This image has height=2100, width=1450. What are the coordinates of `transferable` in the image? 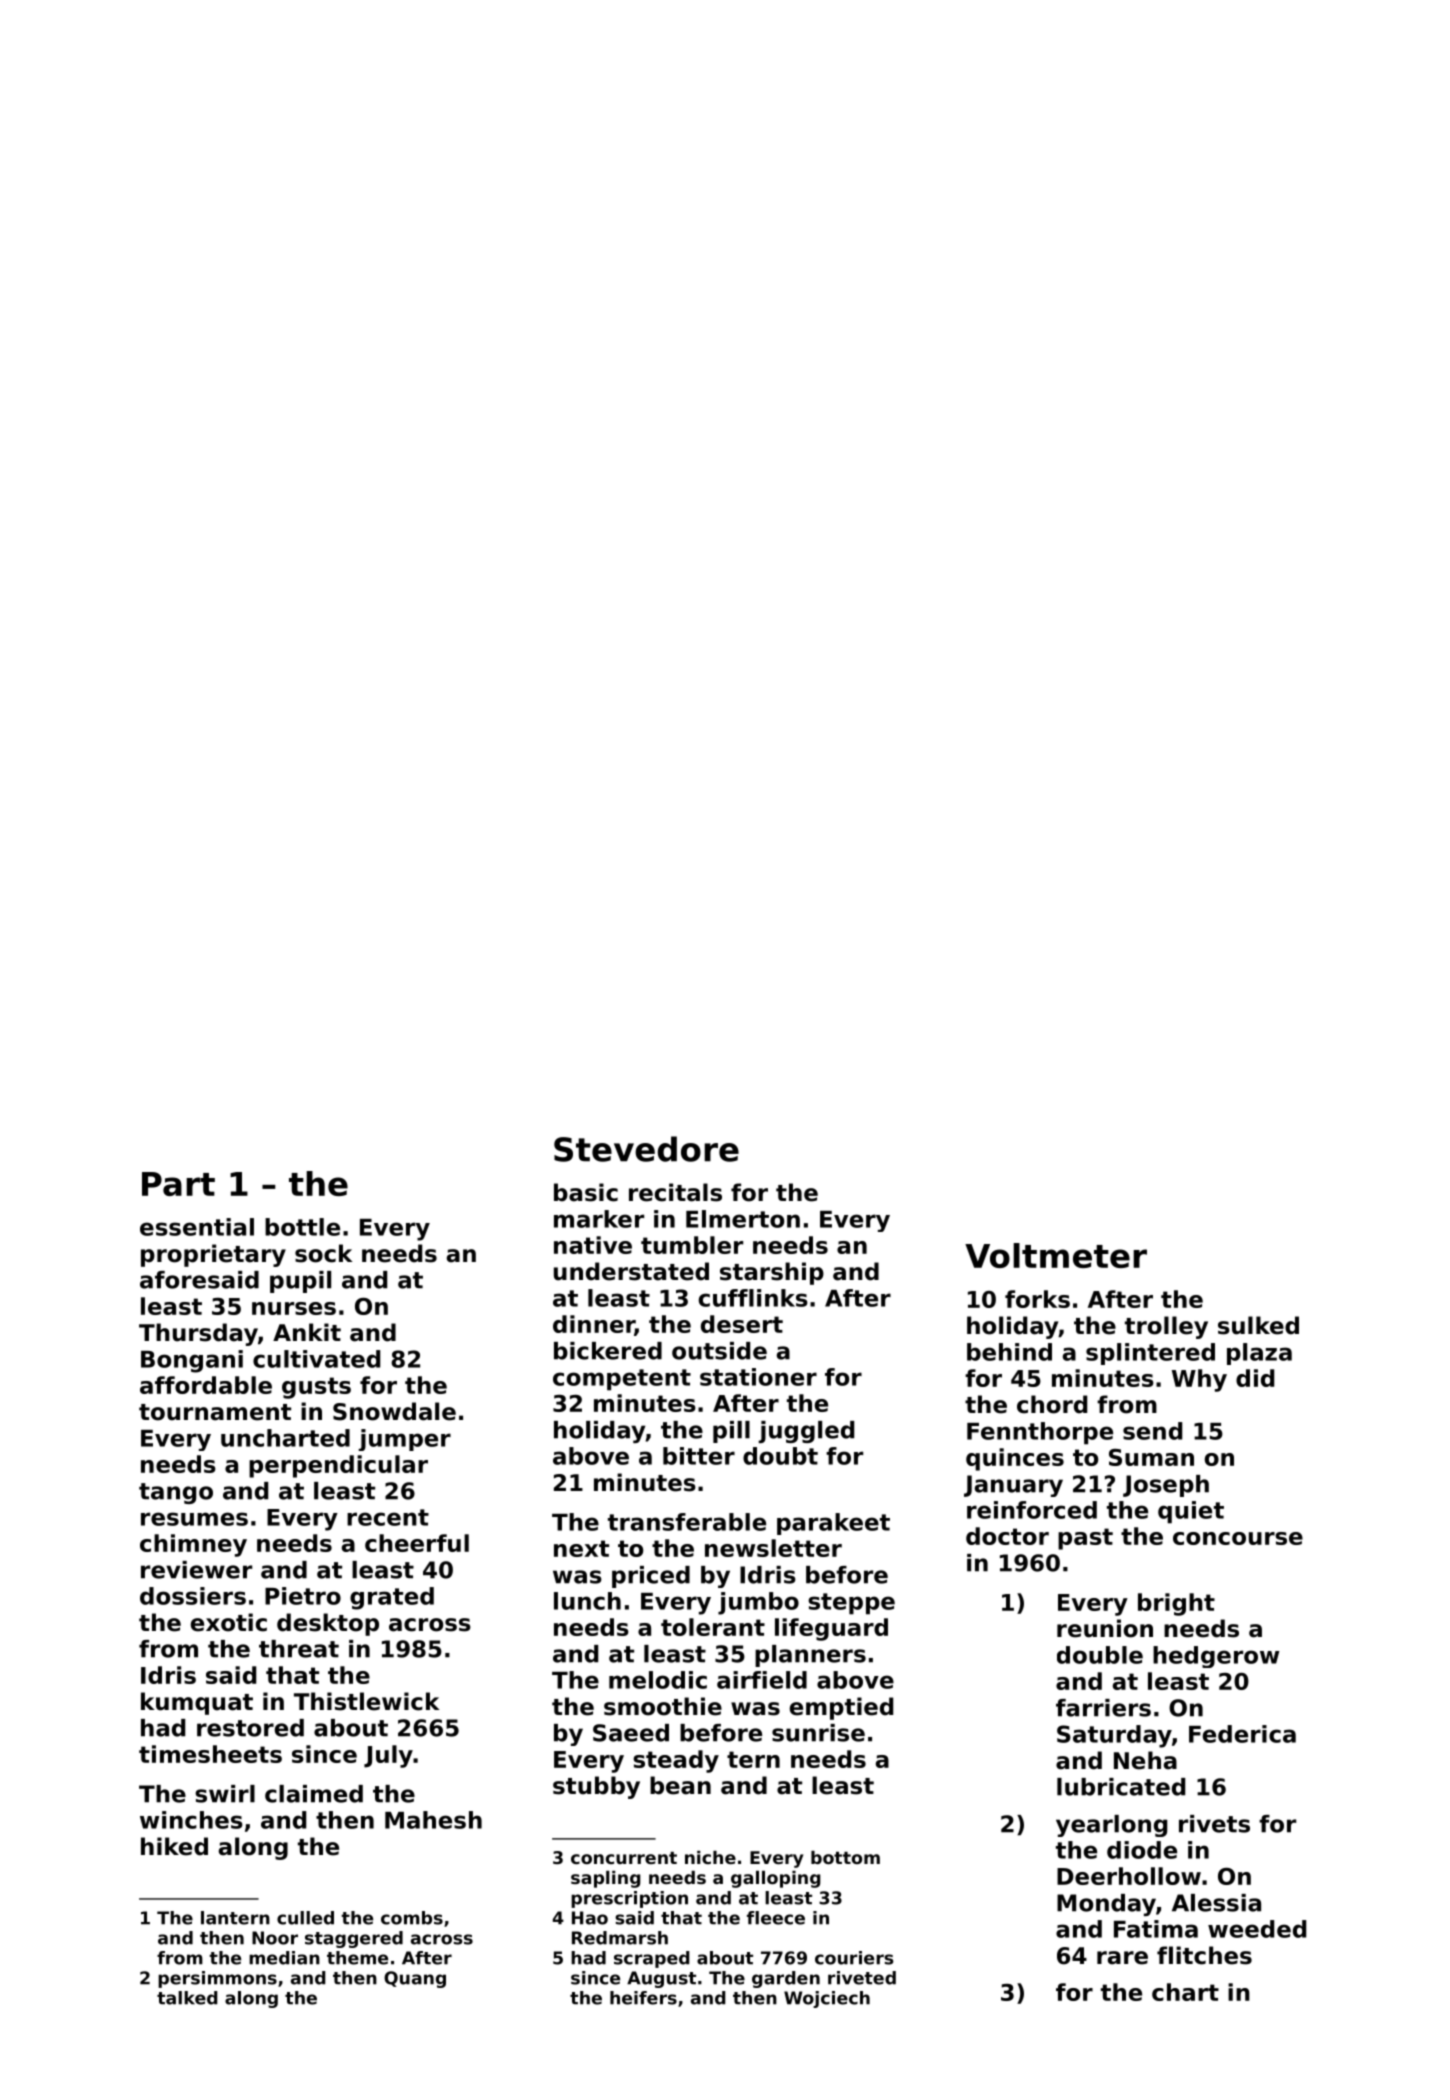 It's located at (687, 1522).
